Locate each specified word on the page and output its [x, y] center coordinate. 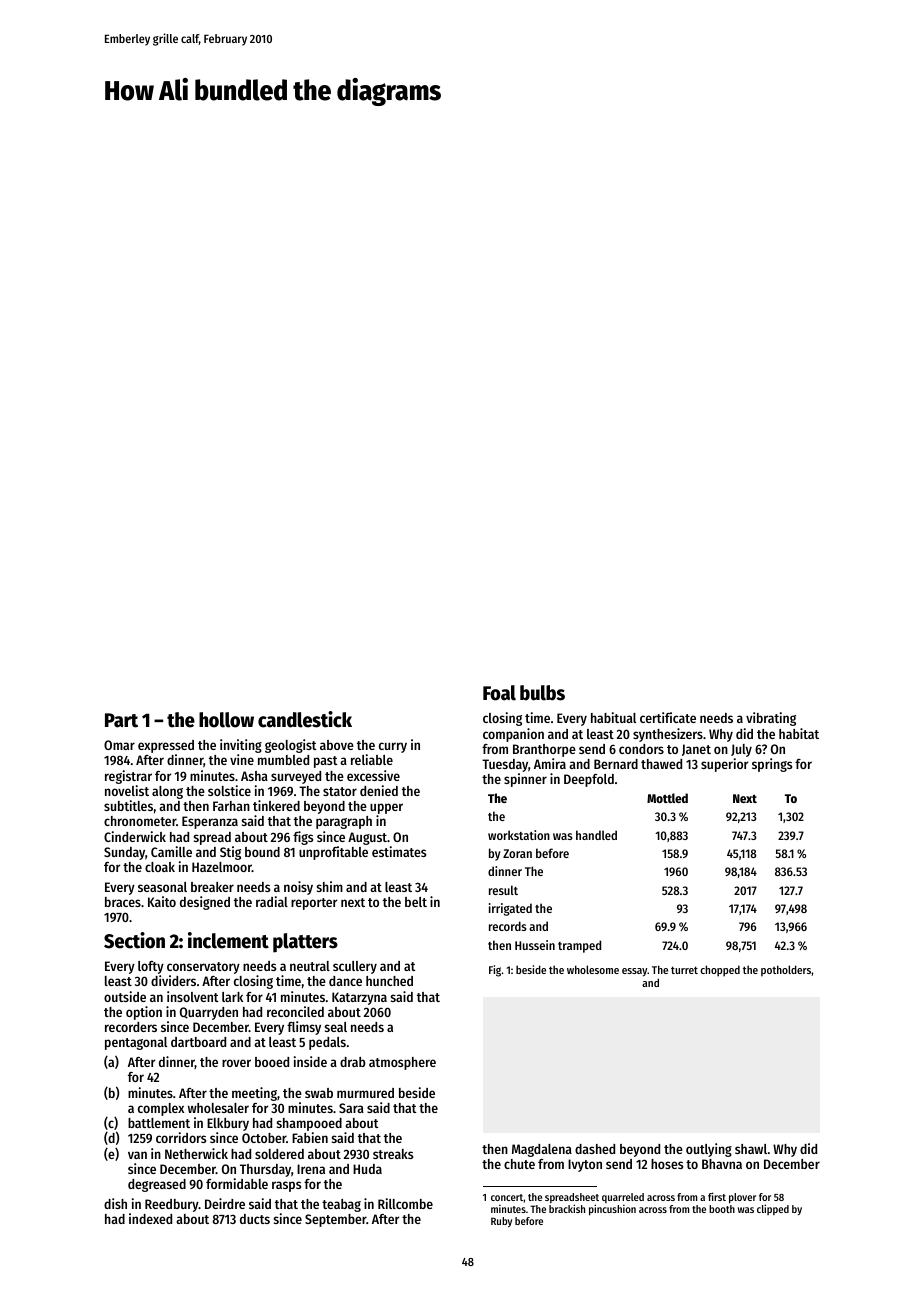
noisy [298, 888]
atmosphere [402, 1063]
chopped [720, 971]
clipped [773, 1209]
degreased [157, 1185]
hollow [226, 720]
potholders [786, 971]
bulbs [542, 693]
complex [161, 1109]
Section [134, 940]
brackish [567, 1208]
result [503, 890]
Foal [499, 693]
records [508, 926]
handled [596, 835]
